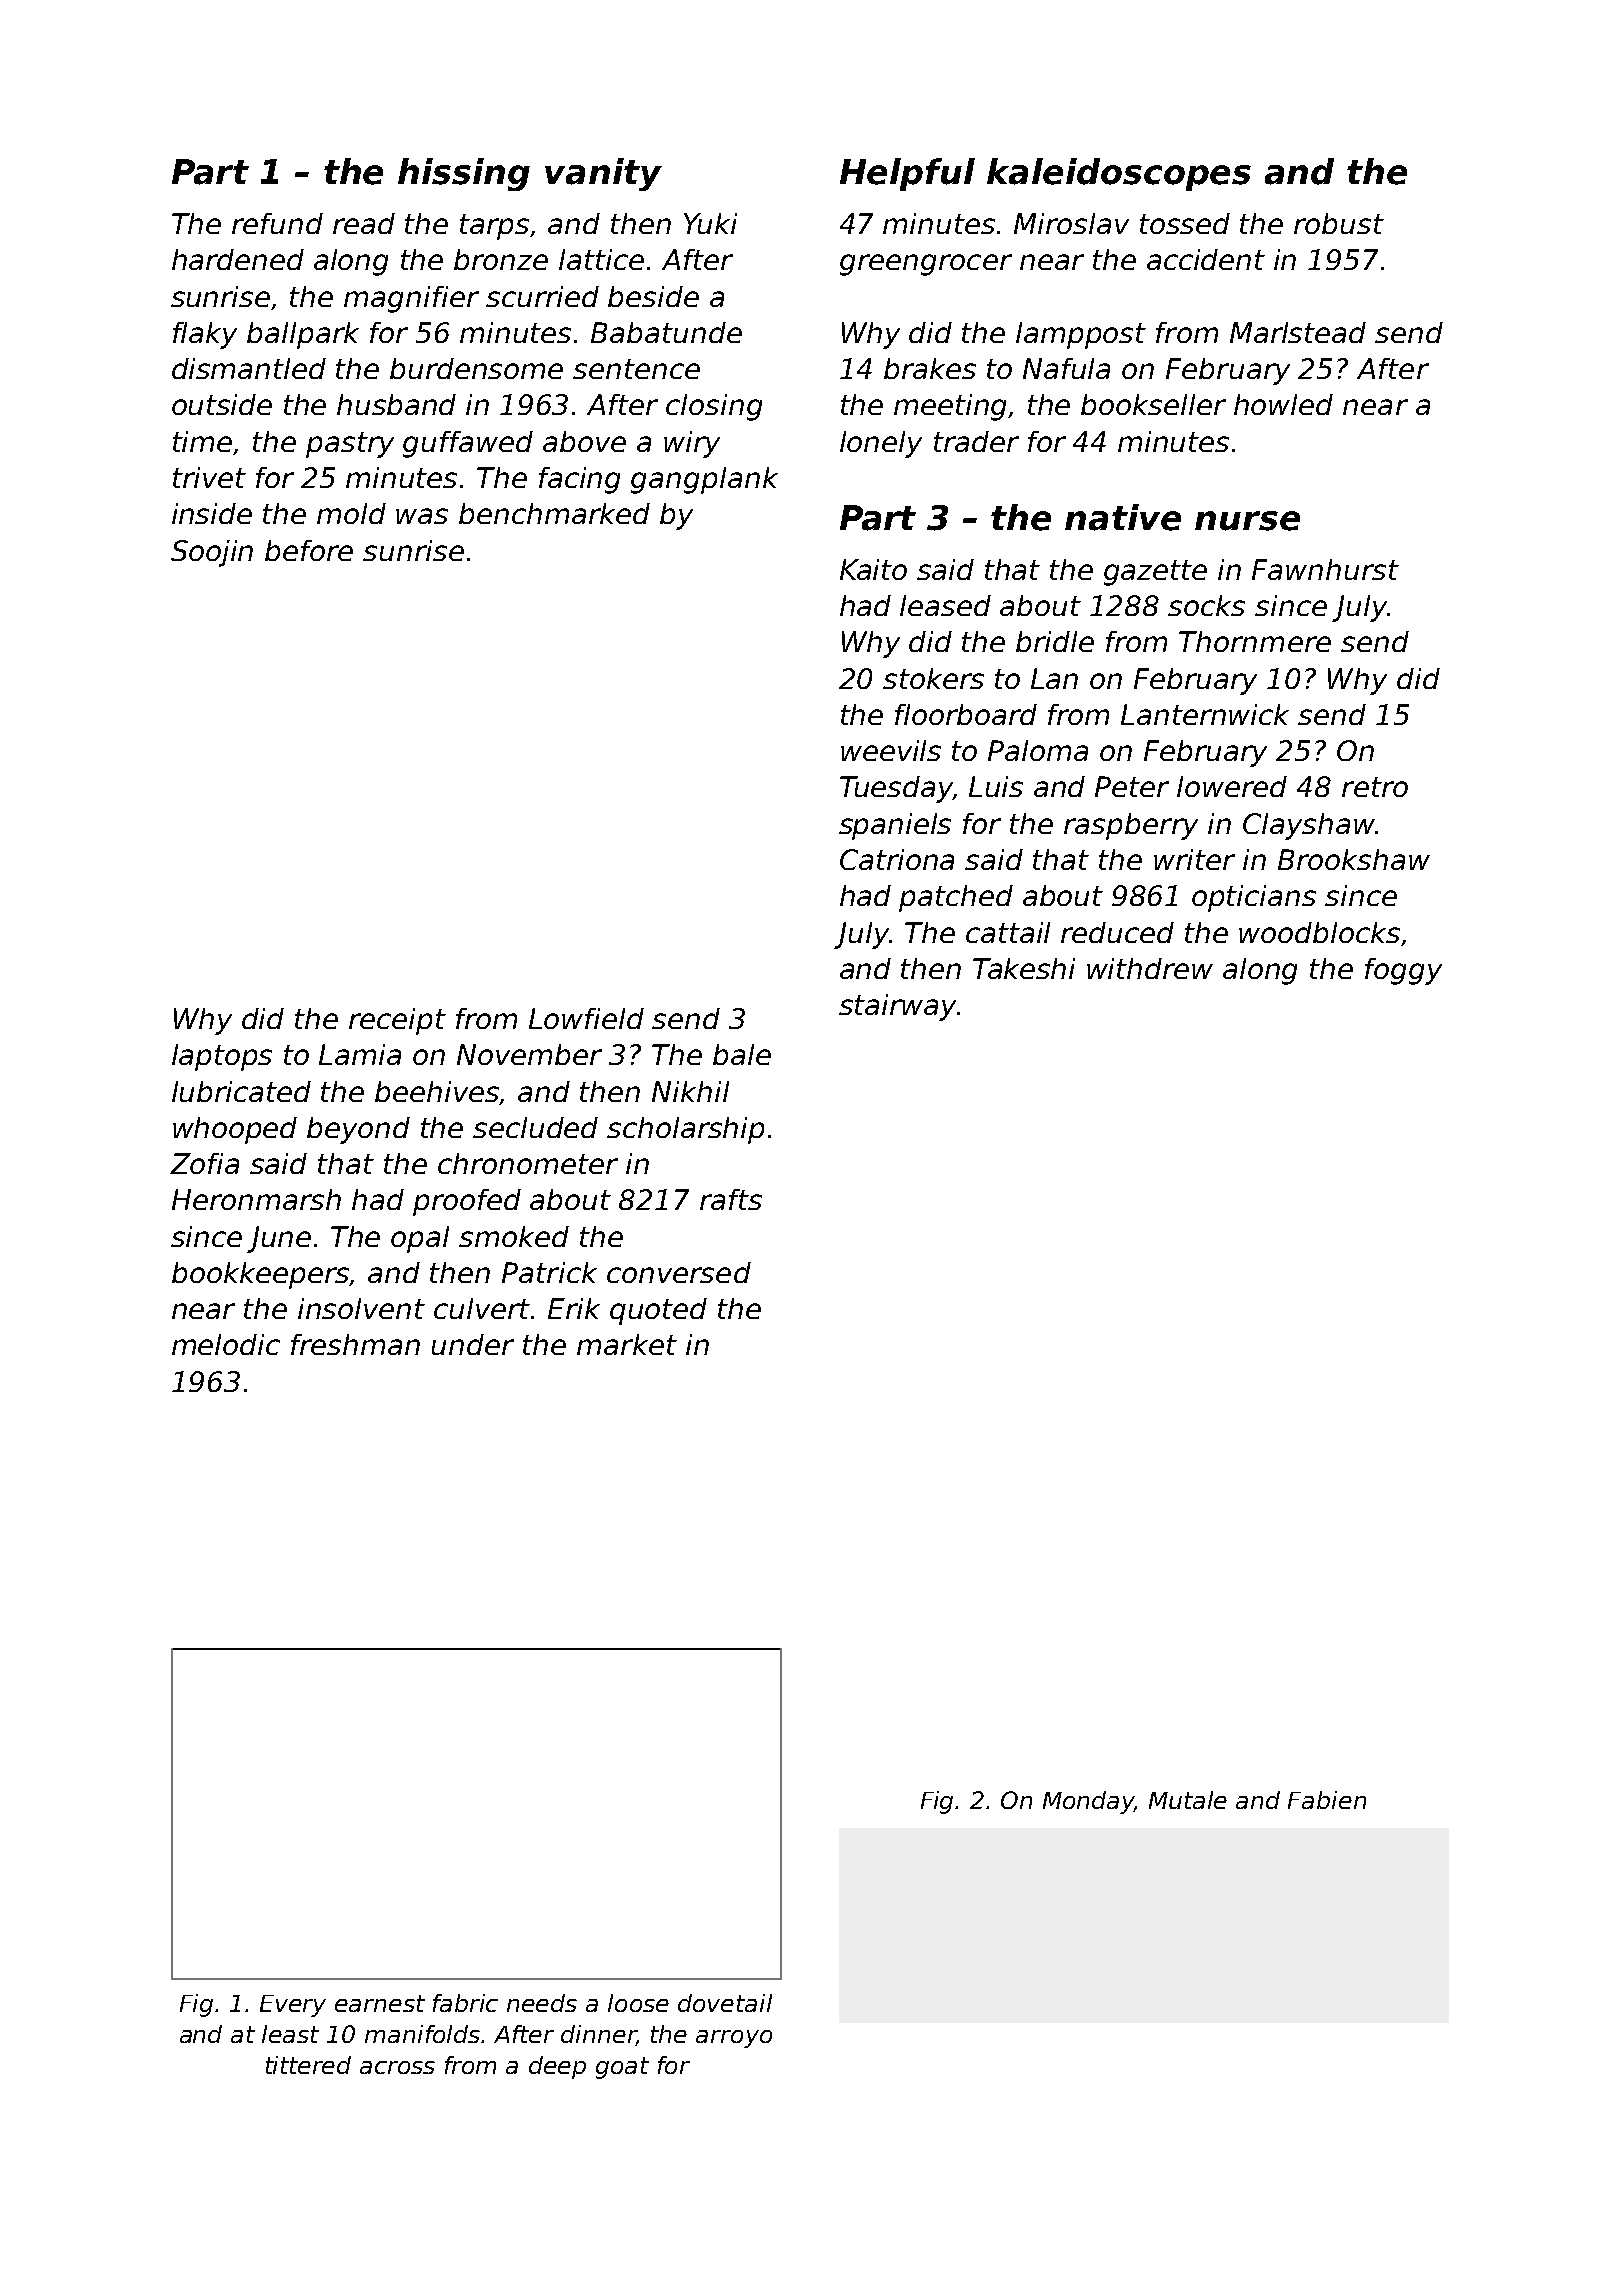  Describe the element at coordinates (897, 859) in the screenshot. I see `Catriona` at that location.
